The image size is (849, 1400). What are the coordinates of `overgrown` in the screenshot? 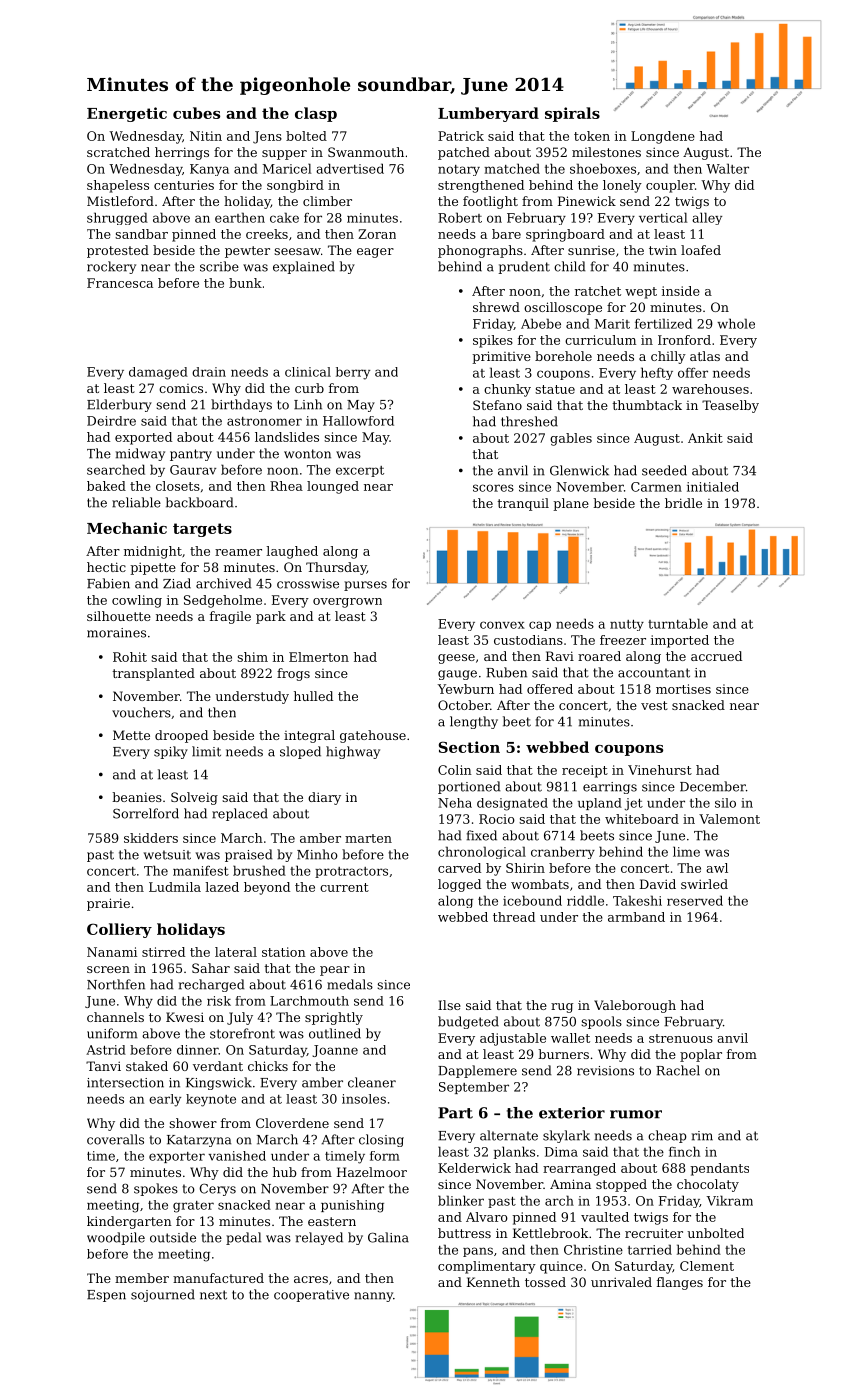 It's located at (347, 603).
